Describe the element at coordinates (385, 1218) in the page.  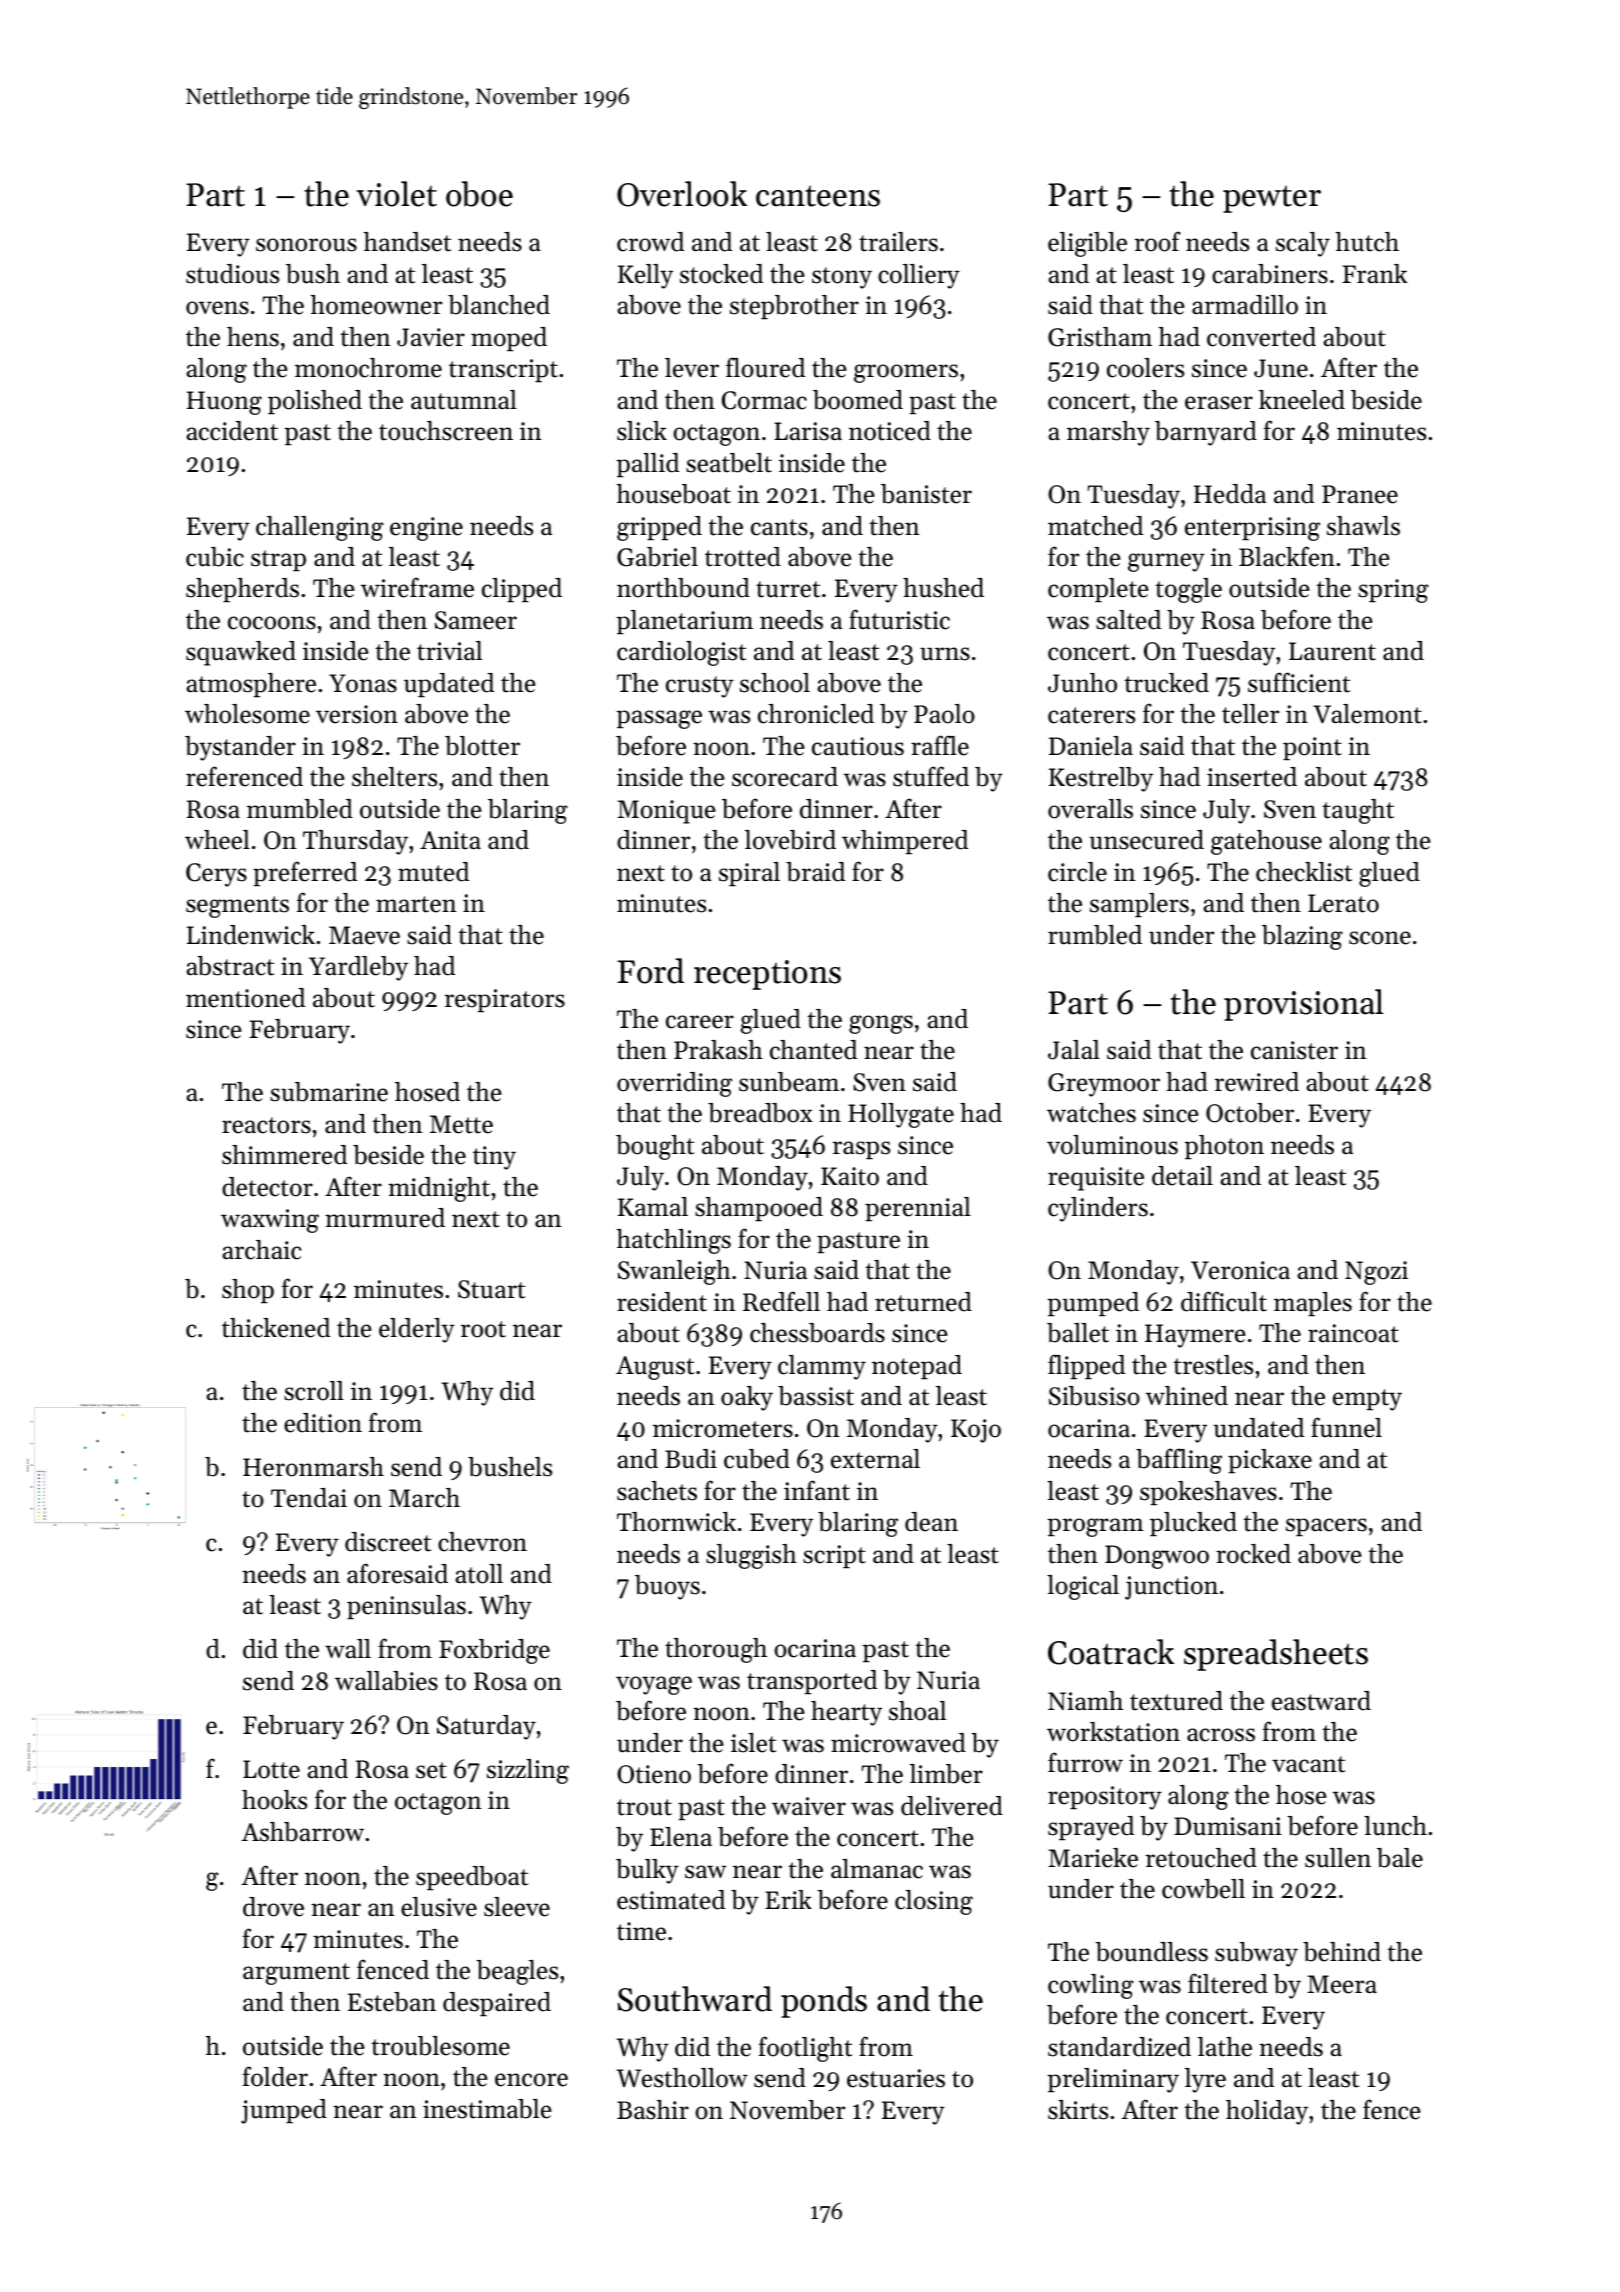
I see `murmured` at that location.
